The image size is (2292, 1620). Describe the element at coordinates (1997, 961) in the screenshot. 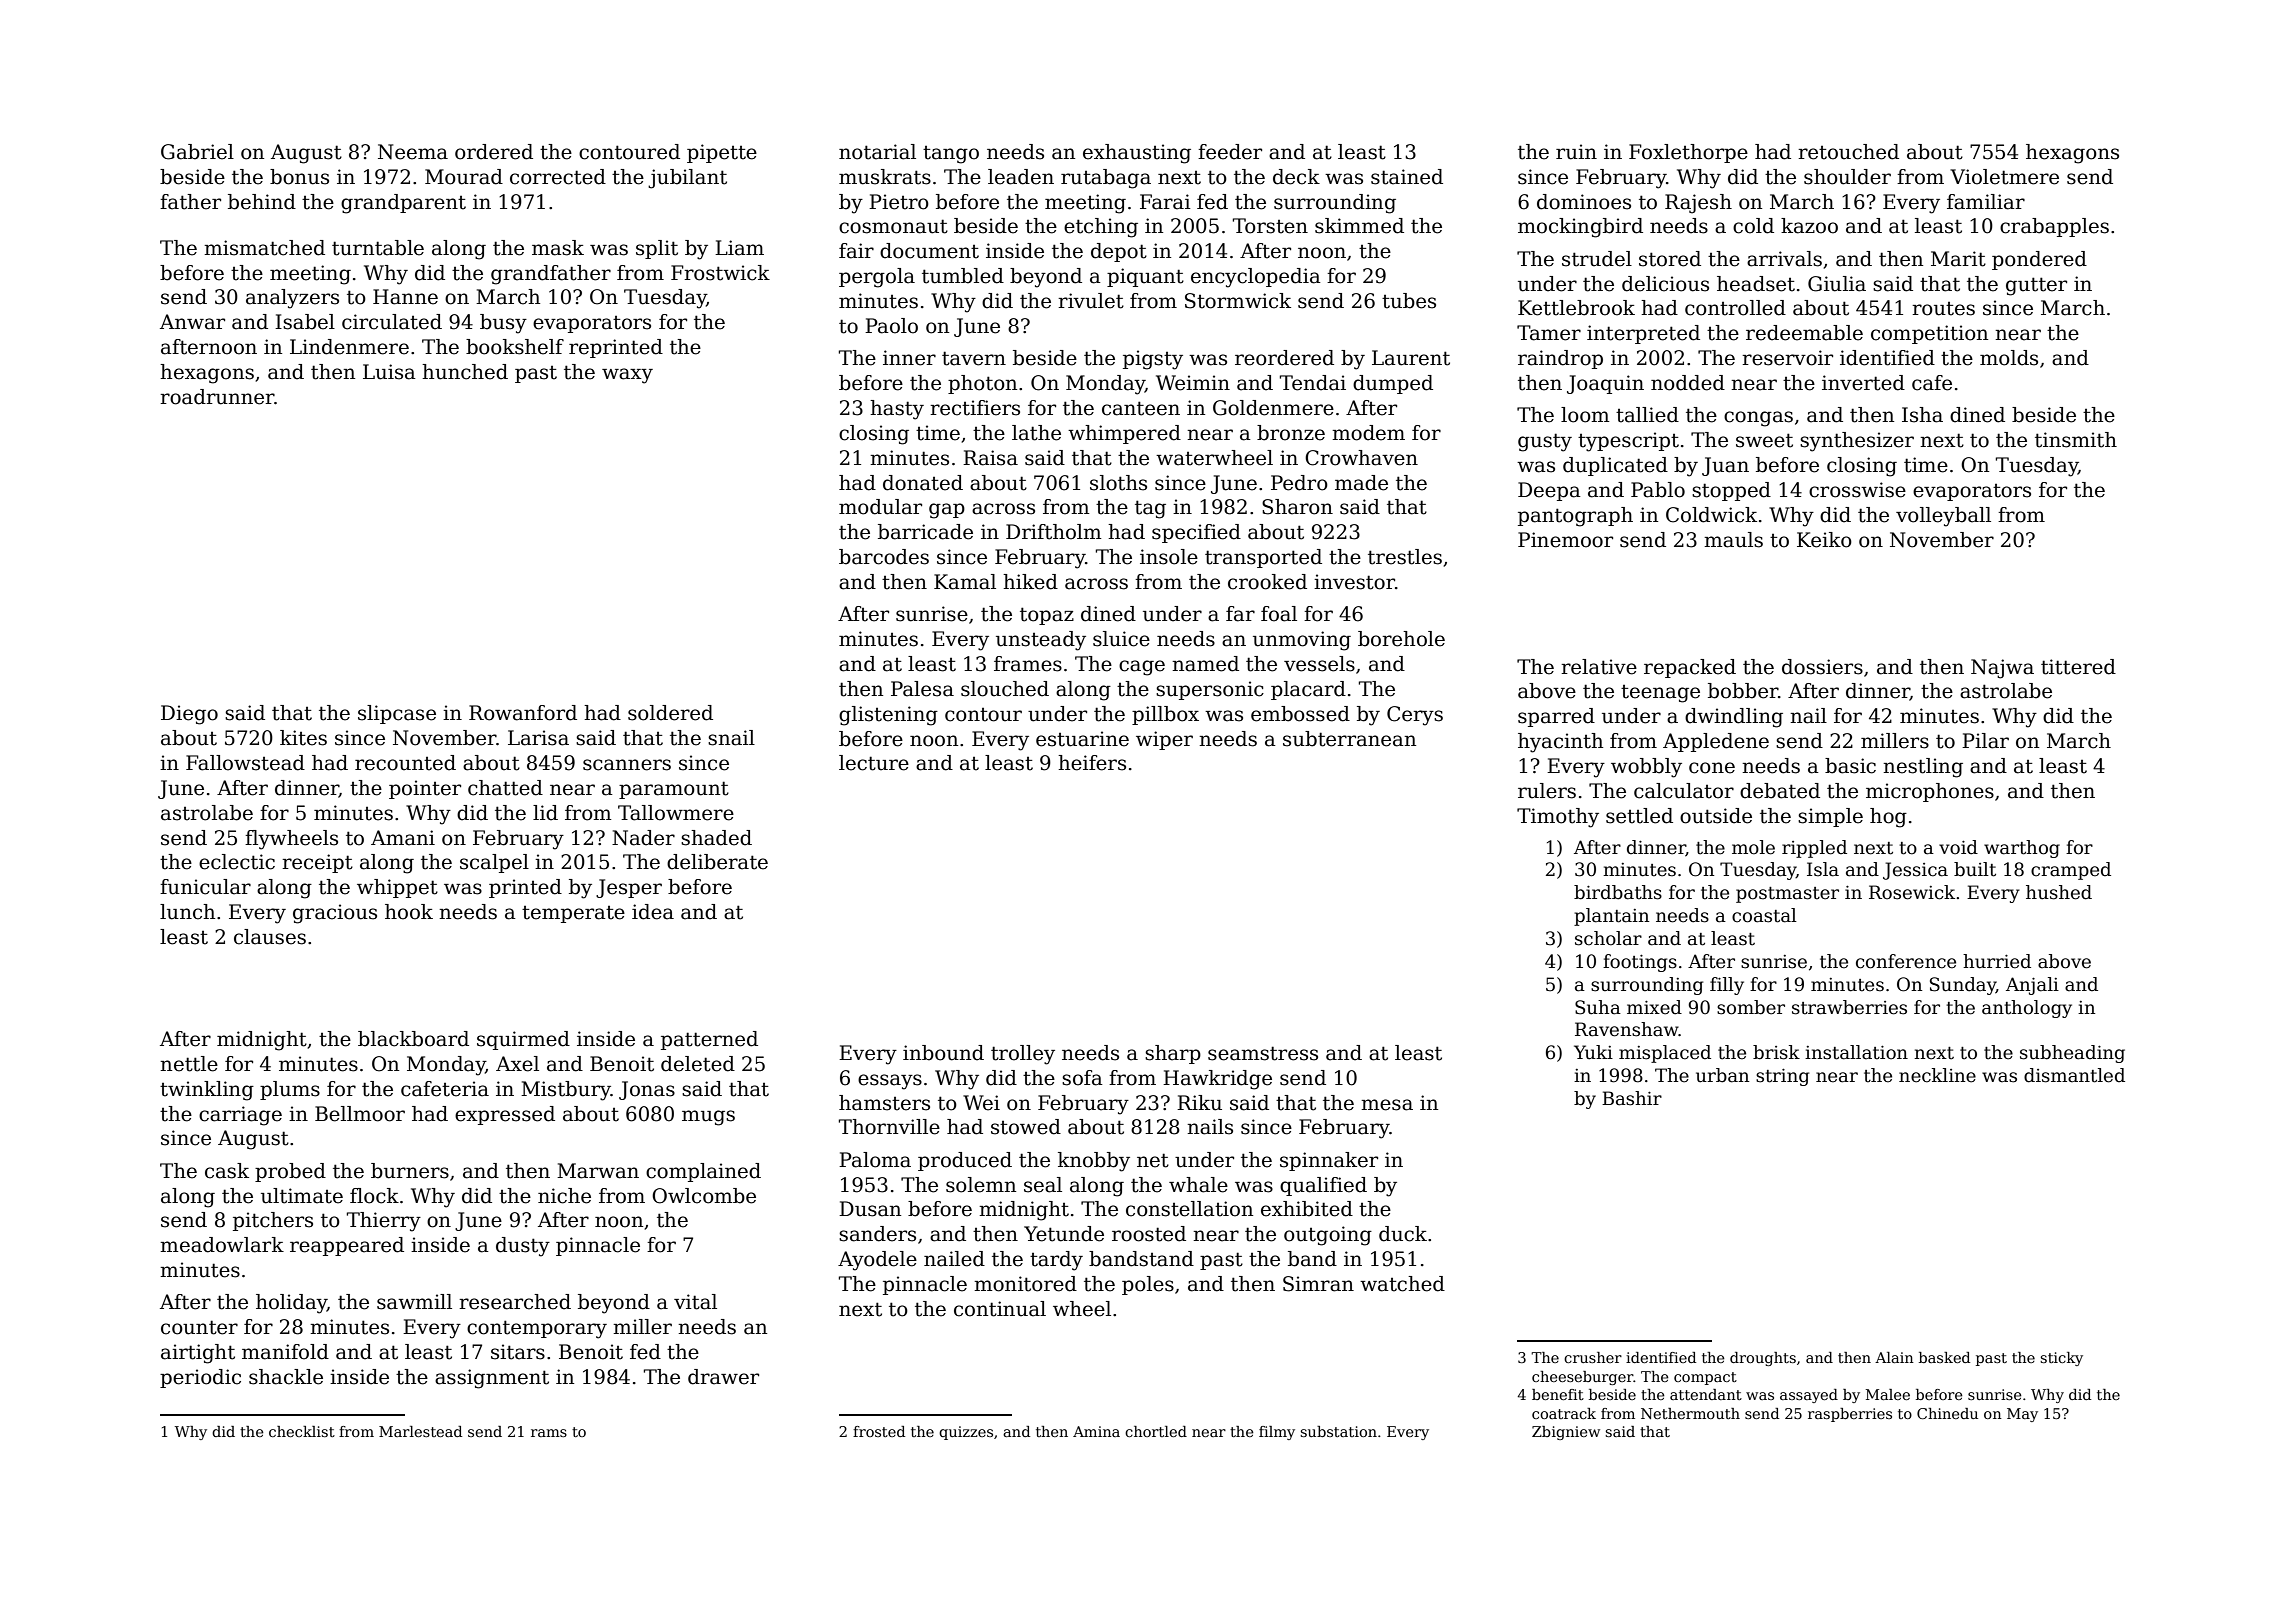

I see `hurried` at that location.
